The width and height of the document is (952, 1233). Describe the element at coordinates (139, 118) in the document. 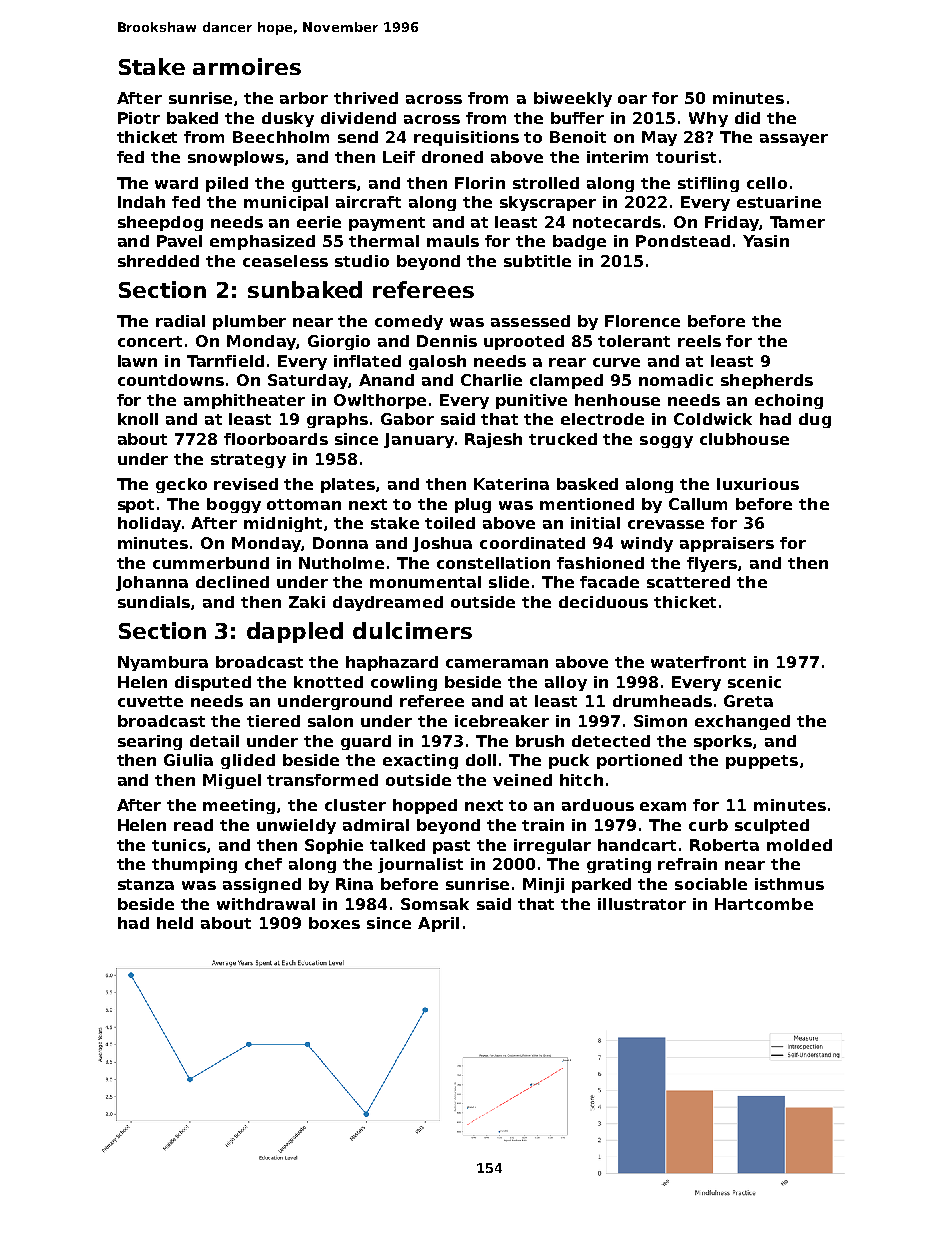

I see `Piotr` at that location.
